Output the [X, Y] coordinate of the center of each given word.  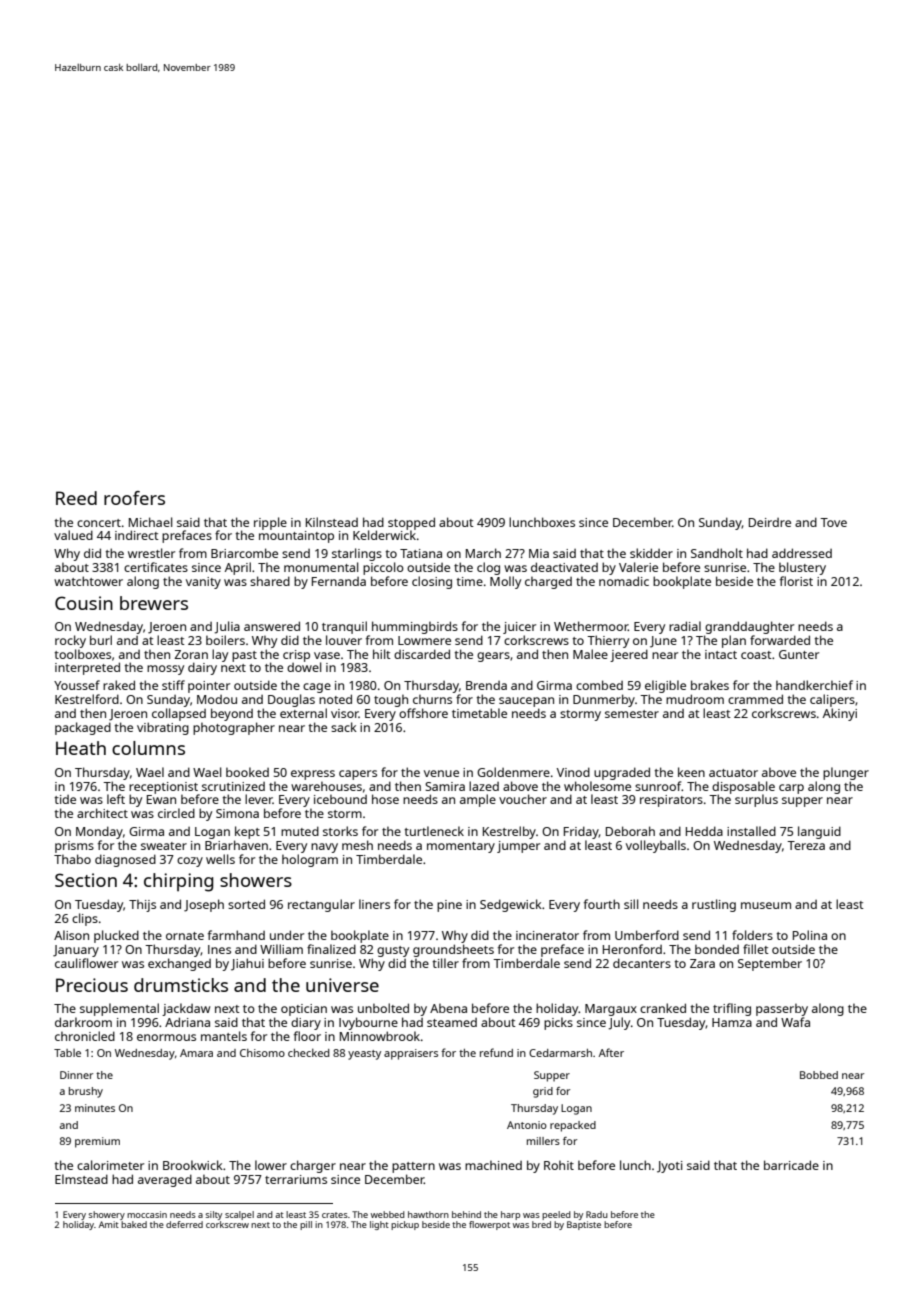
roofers [134, 498]
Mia [539, 553]
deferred [184, 1224]
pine [449, 906]
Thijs [142, 905]
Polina [810, 935]
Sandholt [717, 553]
